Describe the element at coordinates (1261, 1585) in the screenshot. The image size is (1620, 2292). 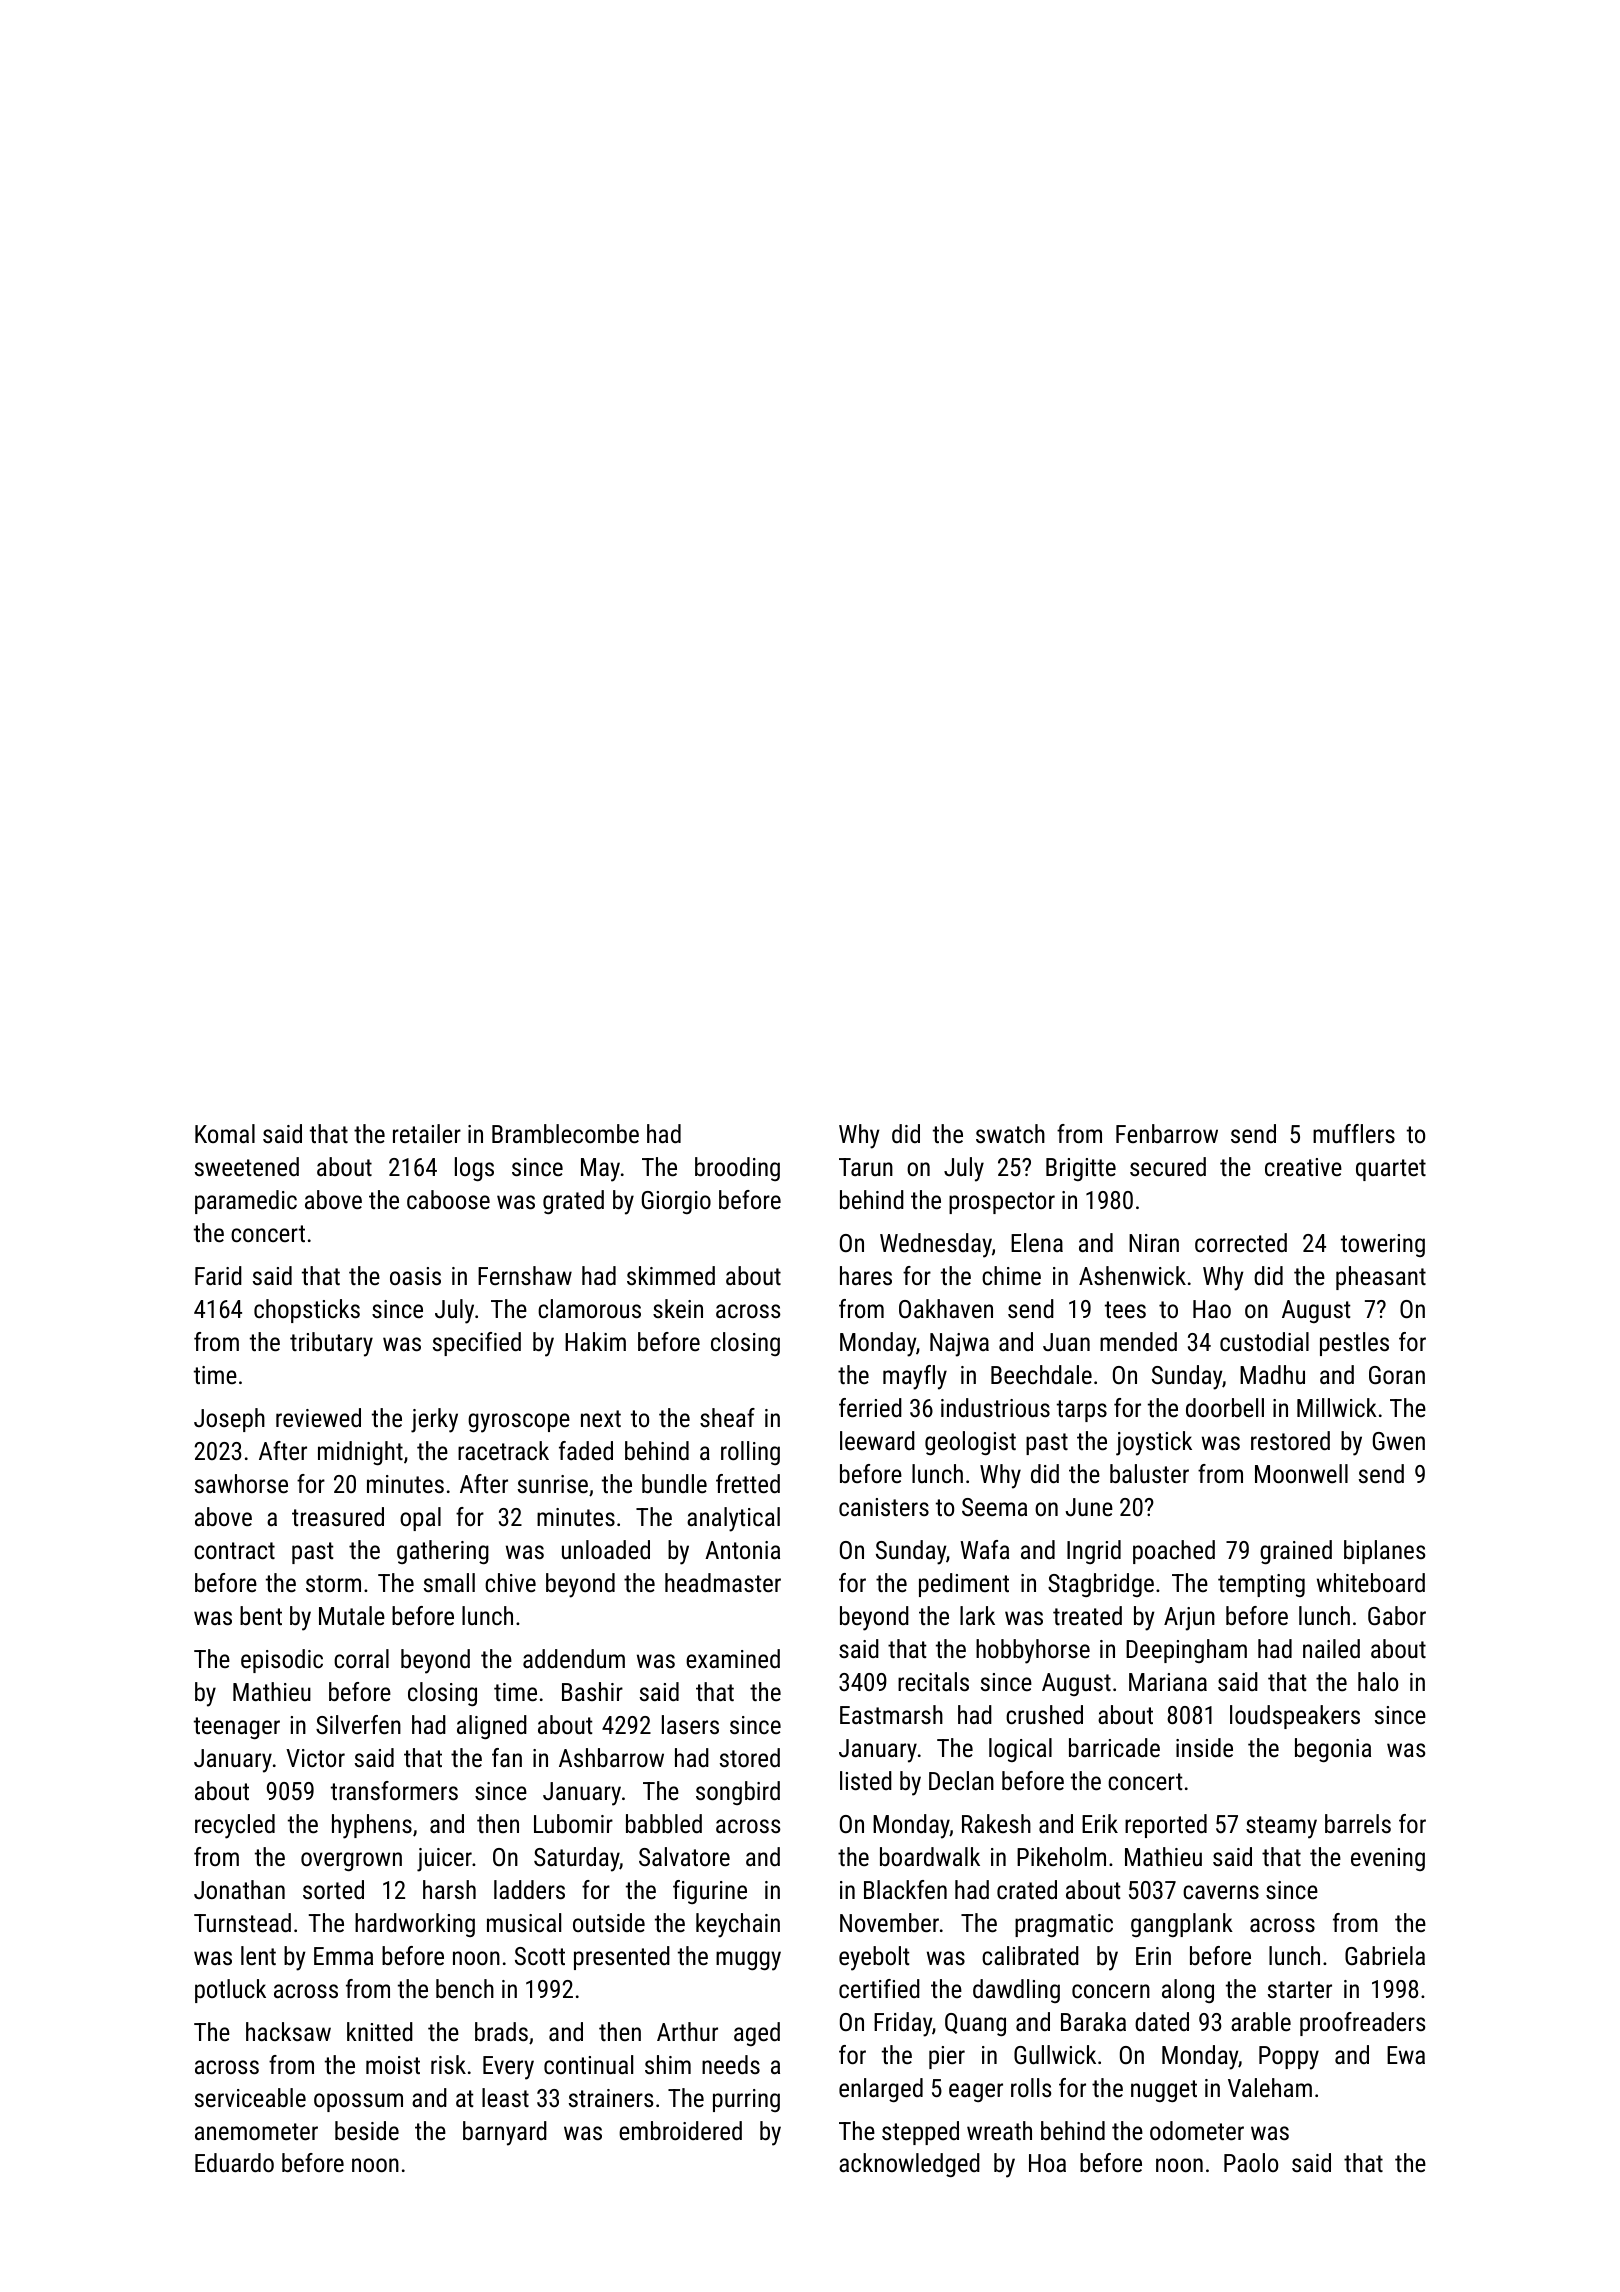
I see `tempting` at that location.
